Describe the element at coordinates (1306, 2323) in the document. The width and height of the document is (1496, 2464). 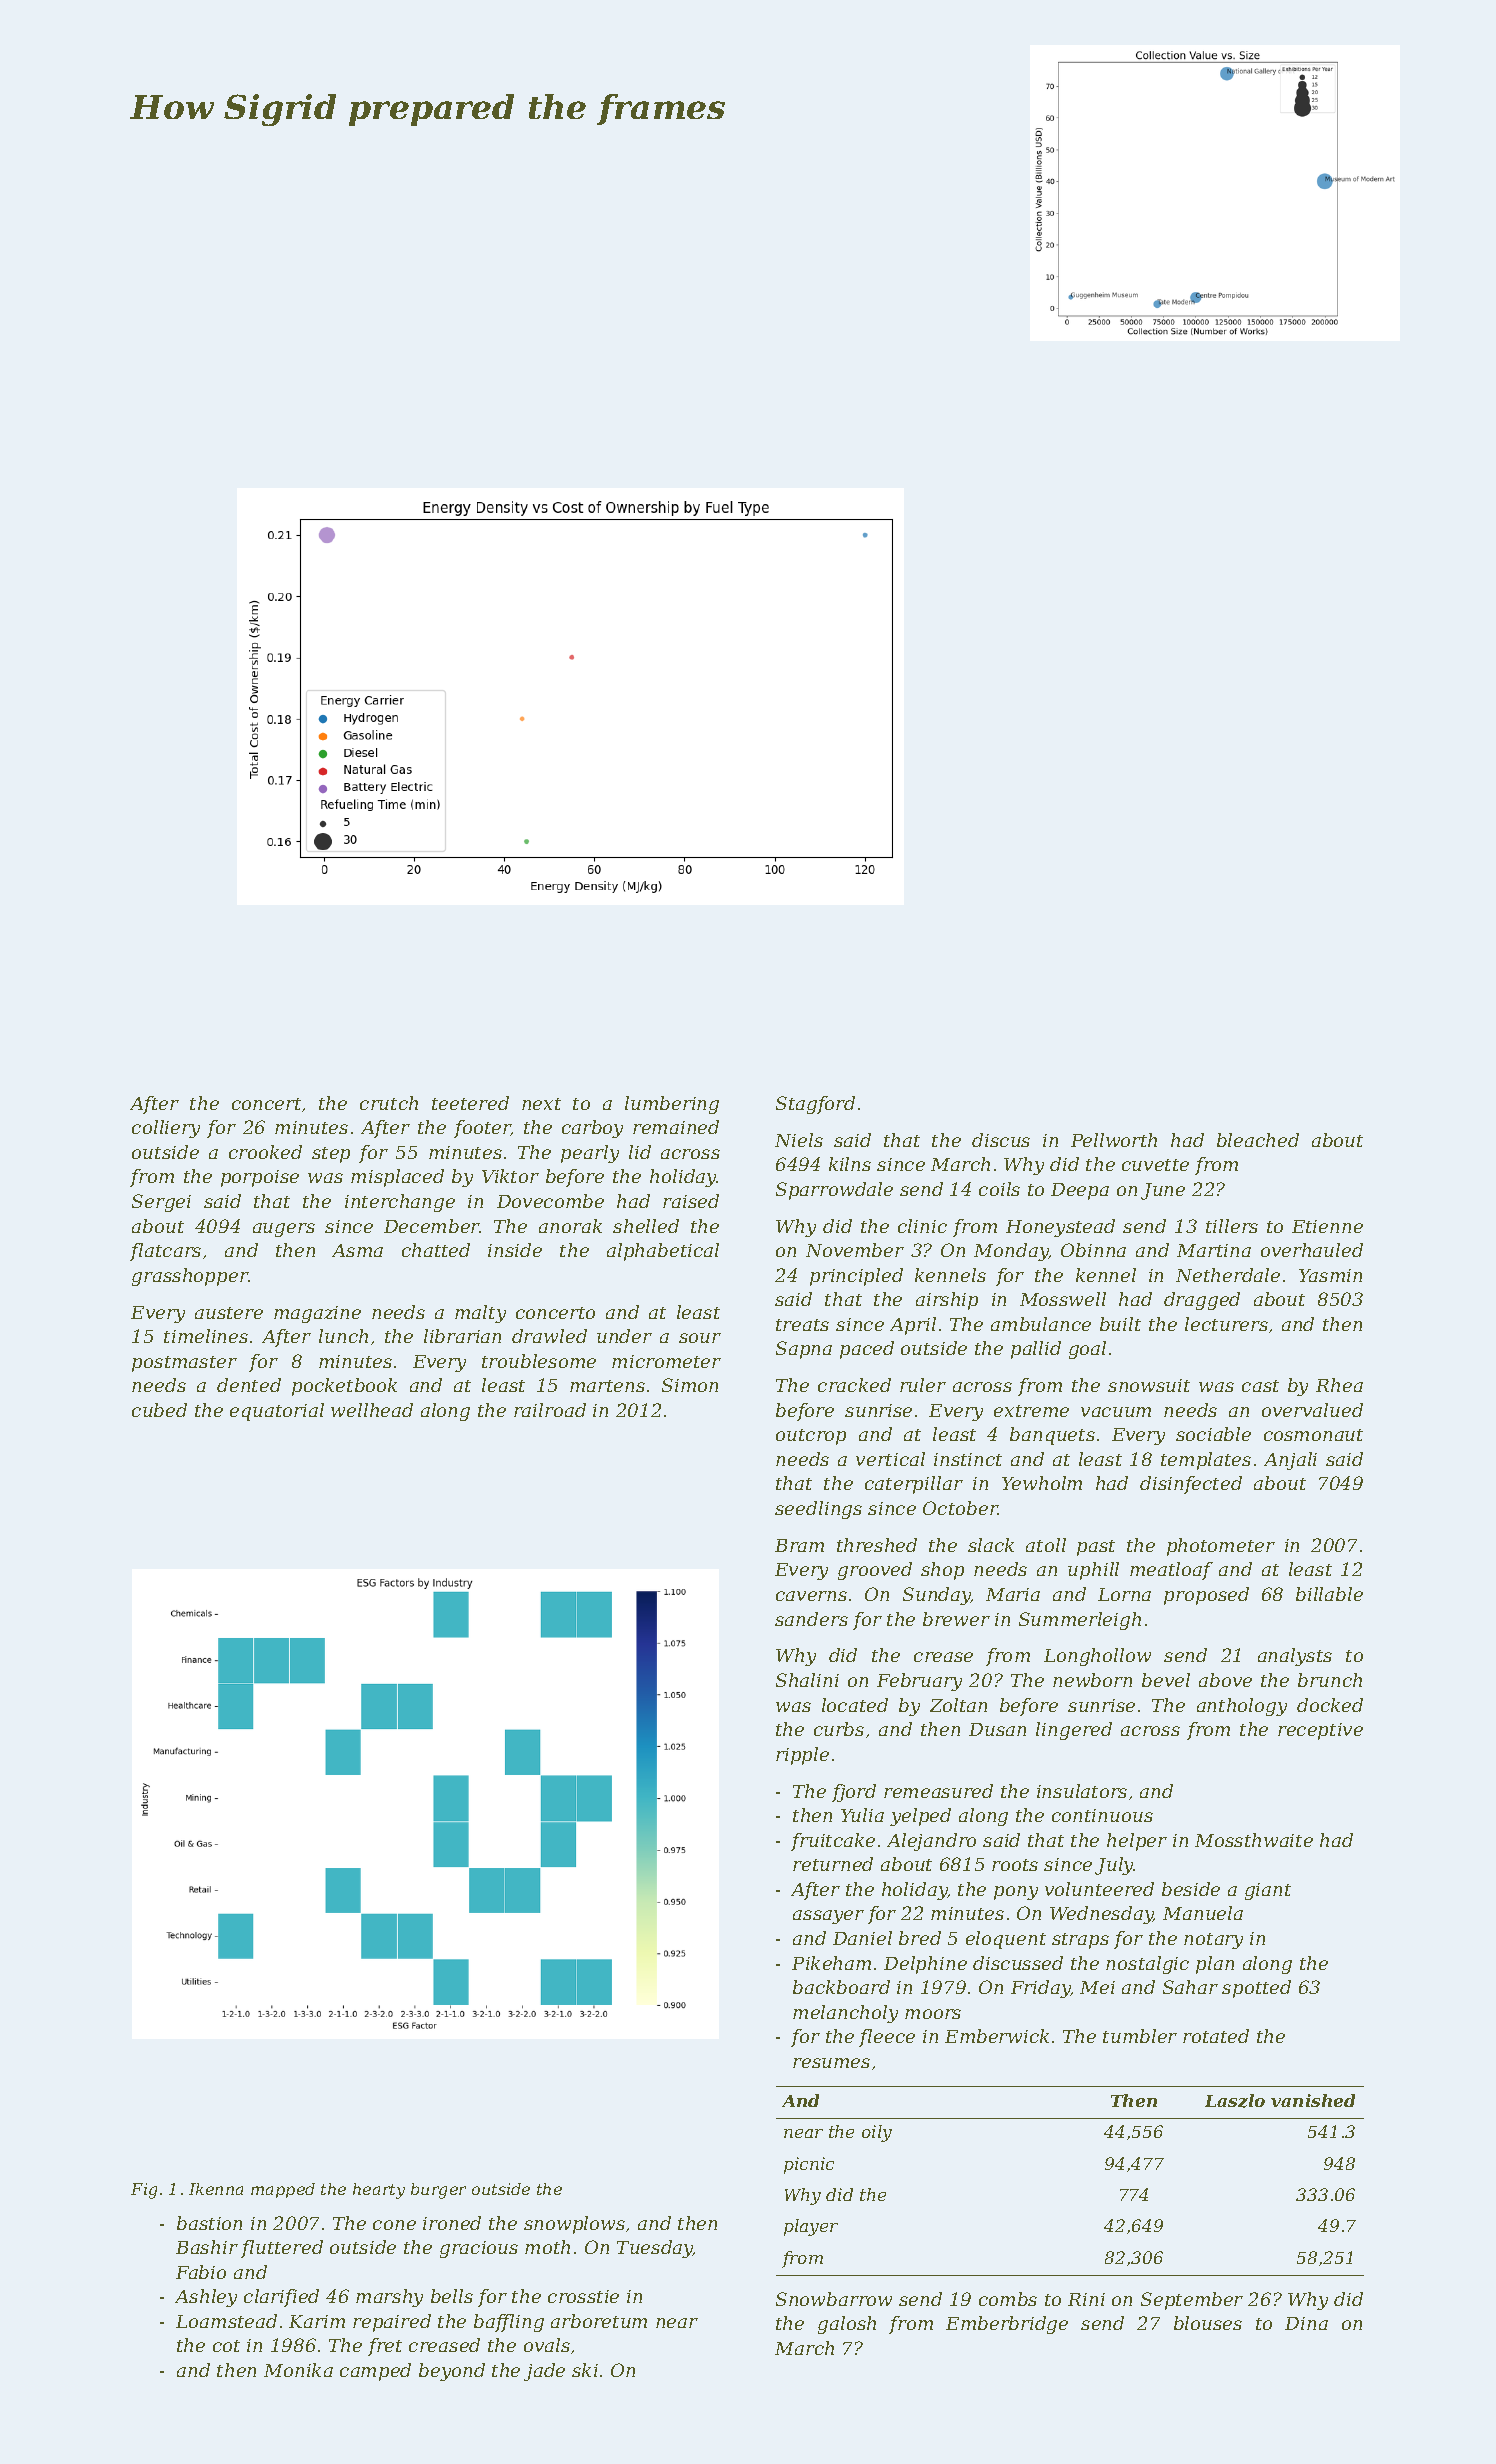
I see `Dina` at that location.
